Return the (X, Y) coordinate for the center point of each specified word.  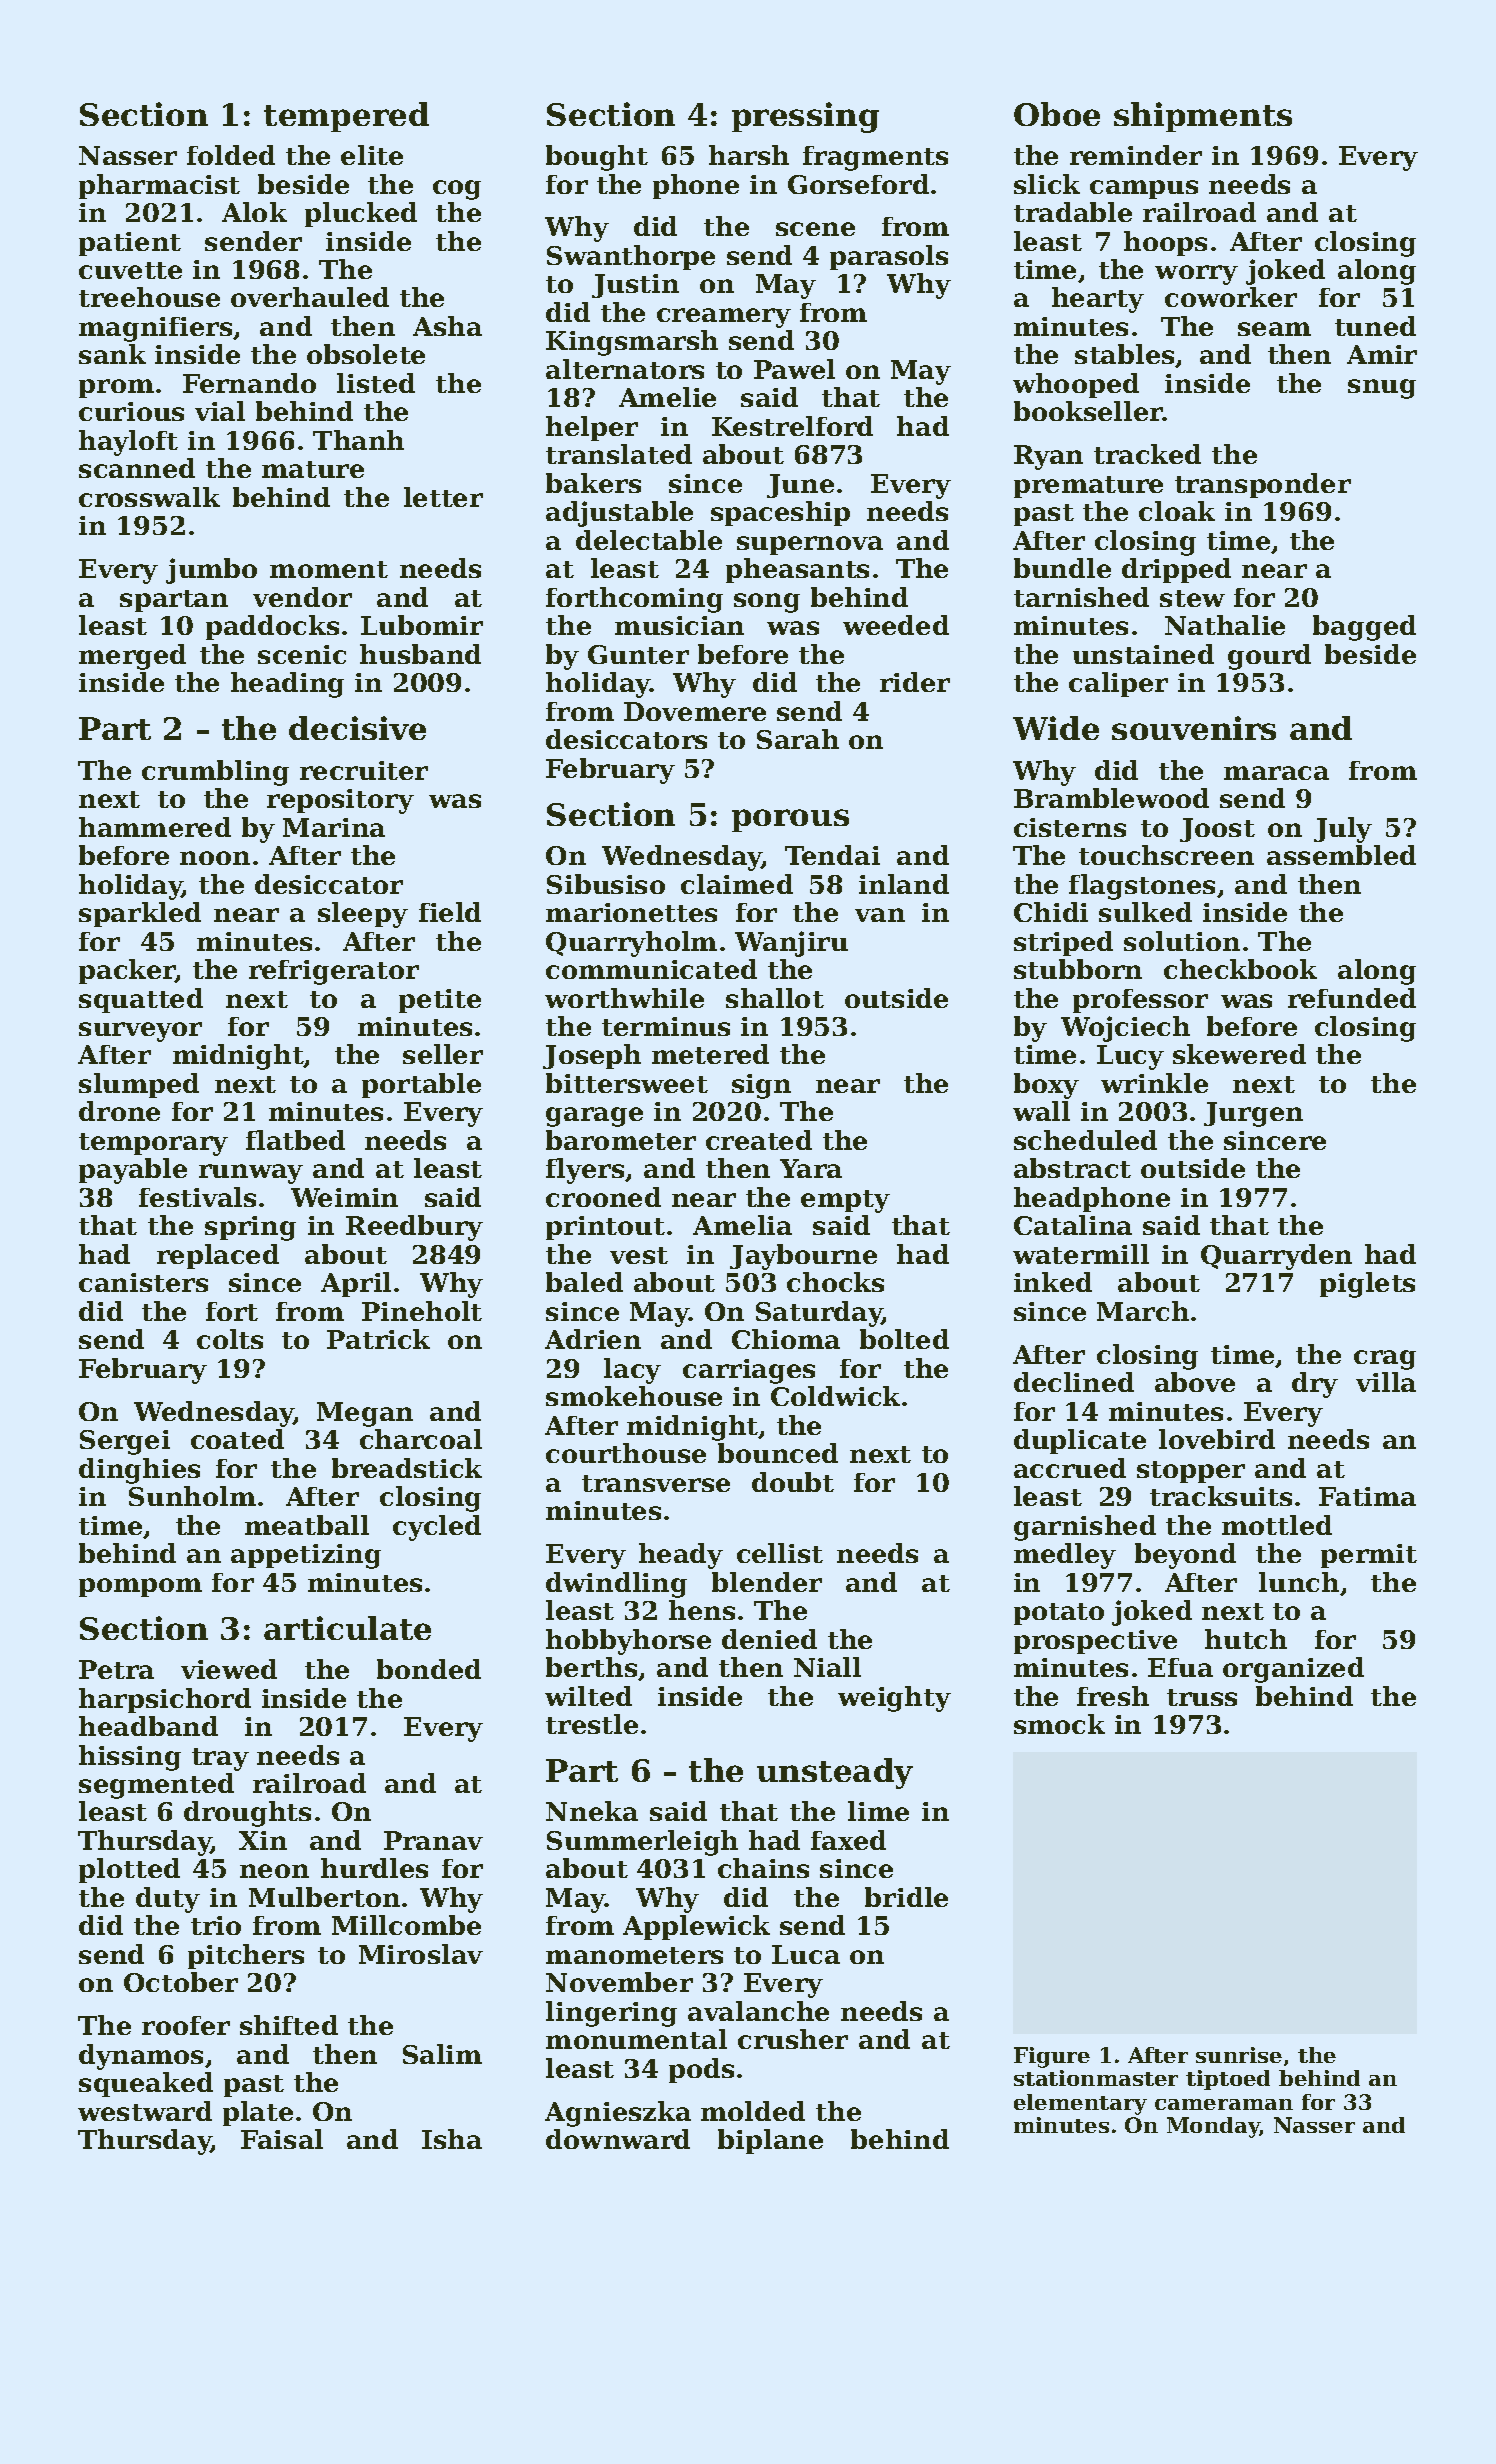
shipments (1203, 117)
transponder (1263, 485)
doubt (793, 1482)
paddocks (272, 627)
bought (597, 158)
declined (1074, 1382)
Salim (442, 2054)
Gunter (638, 654)
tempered (346, 117)
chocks (835, 1282)
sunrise (1239, 2055)
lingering (611, 2014)
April (356, 1284)
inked (1053, 1282)
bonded (429, 1669)
